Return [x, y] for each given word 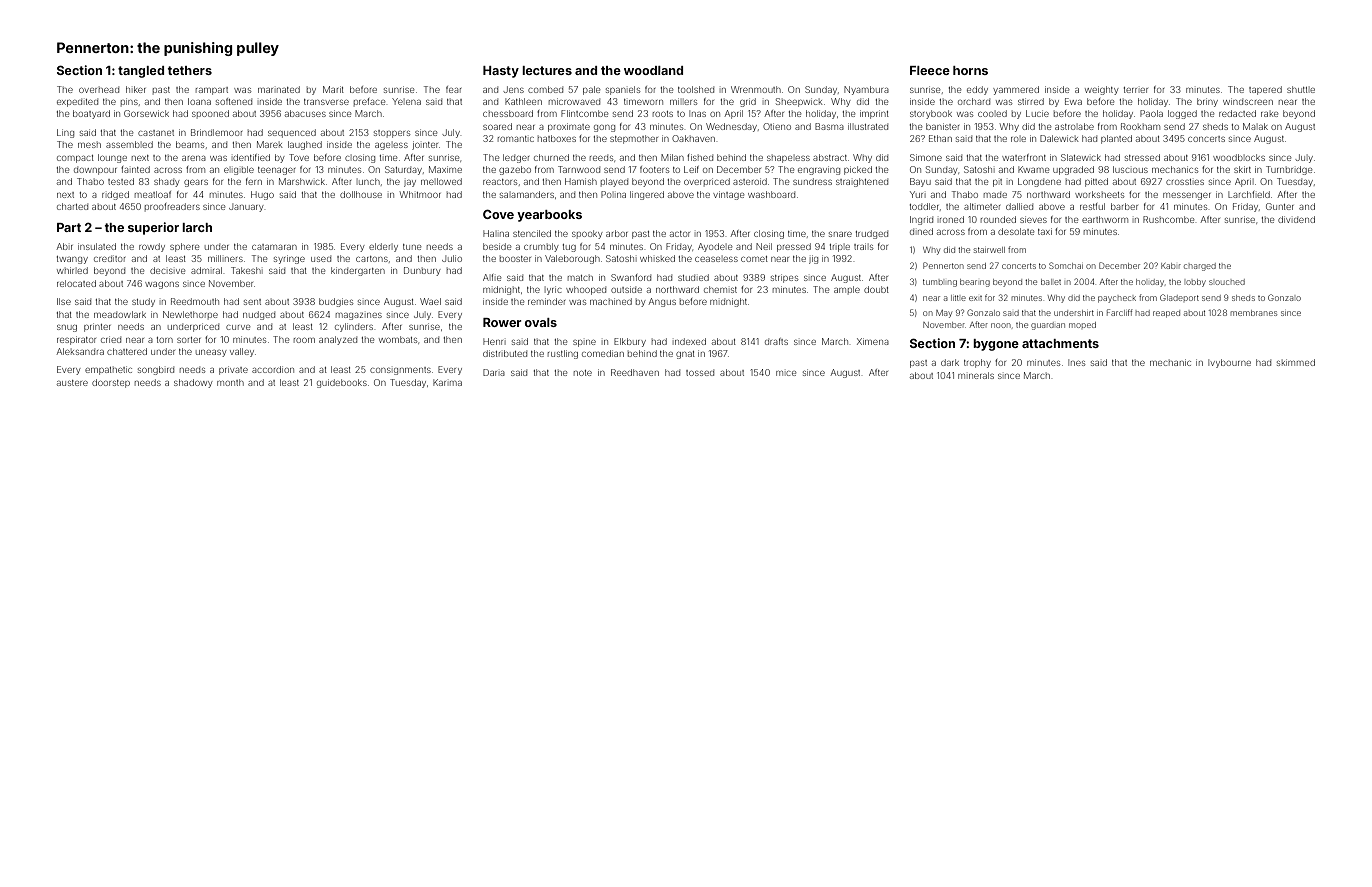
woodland [653, 70]
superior [153, 228]
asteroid [750, 181]
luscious [1130, 169]
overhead [99, 90]
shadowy [193, 383]
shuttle [1301, 89]
